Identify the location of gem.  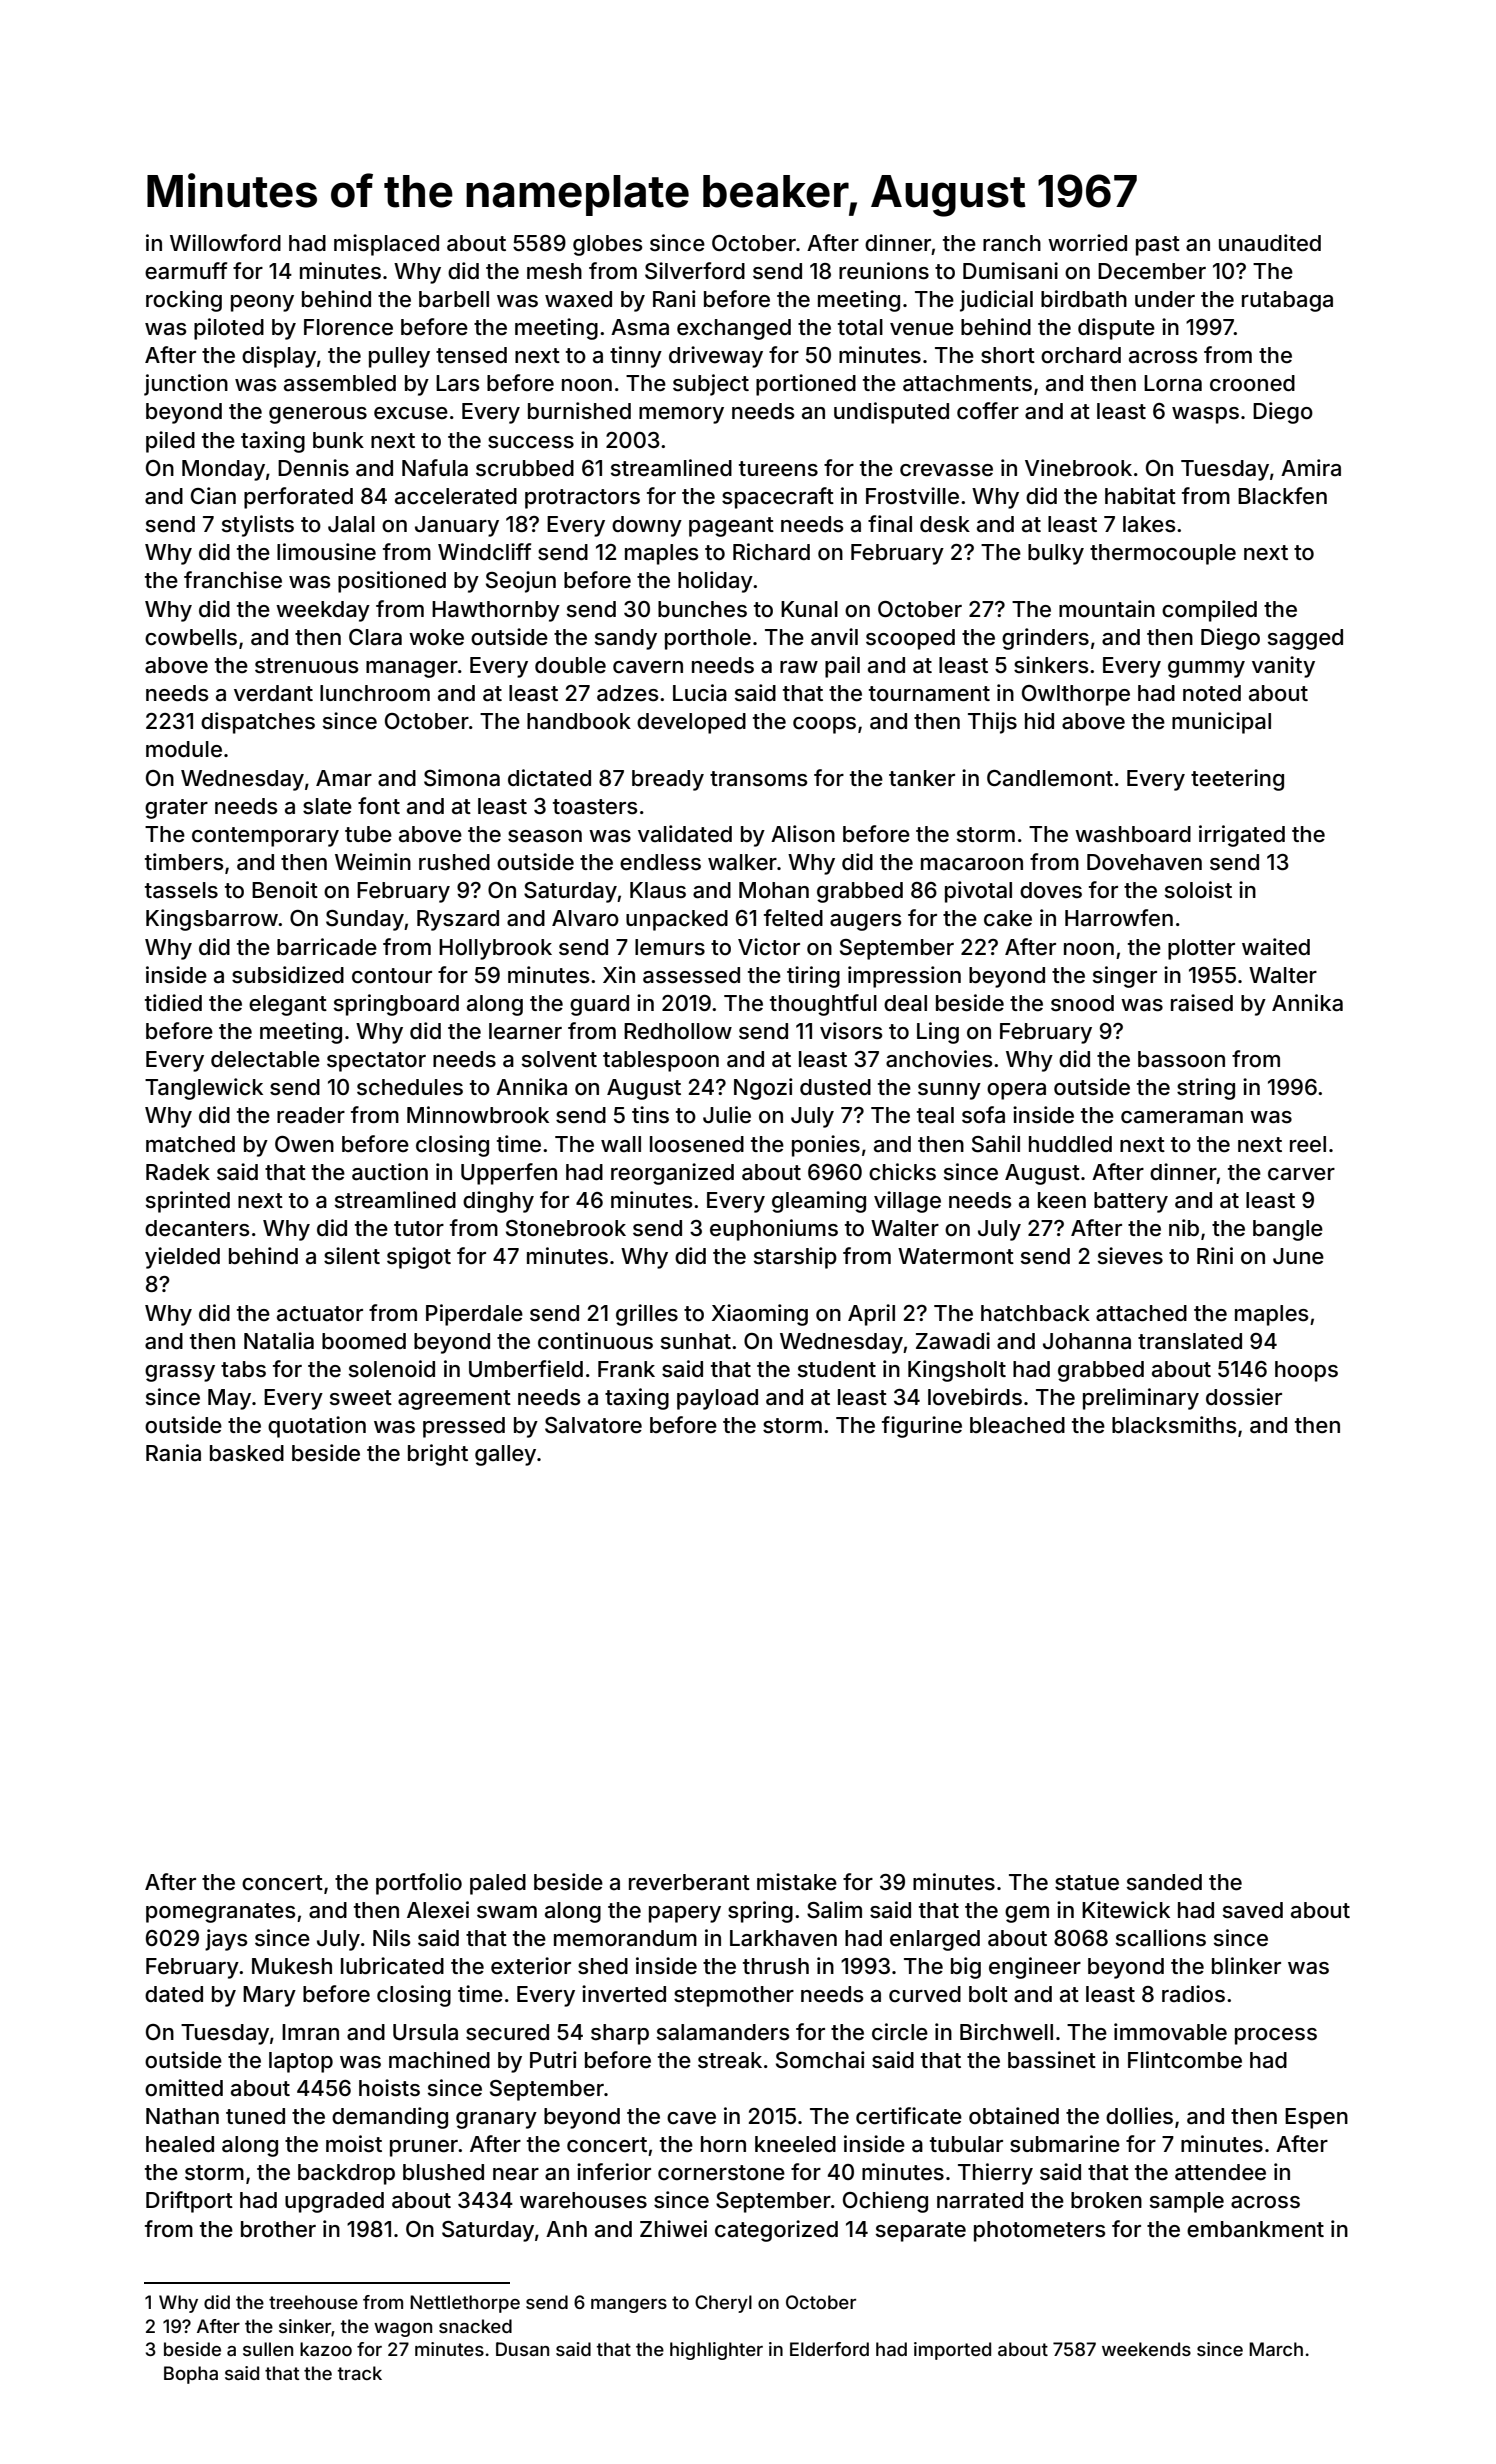
(1027, 1914).
